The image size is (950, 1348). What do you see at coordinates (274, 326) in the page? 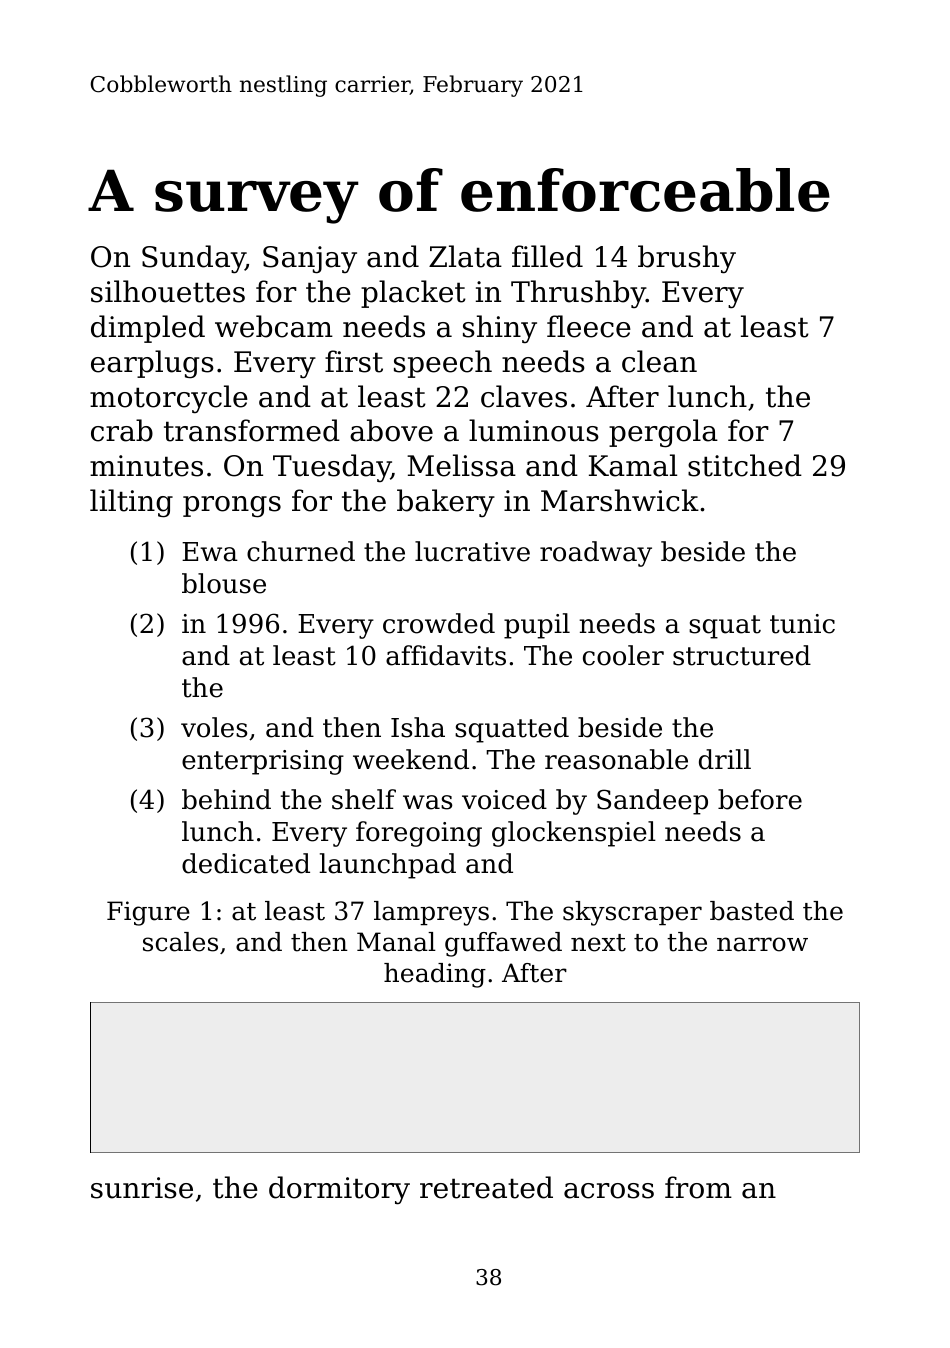
I see `webcam` at bounding box center [274, 326].
